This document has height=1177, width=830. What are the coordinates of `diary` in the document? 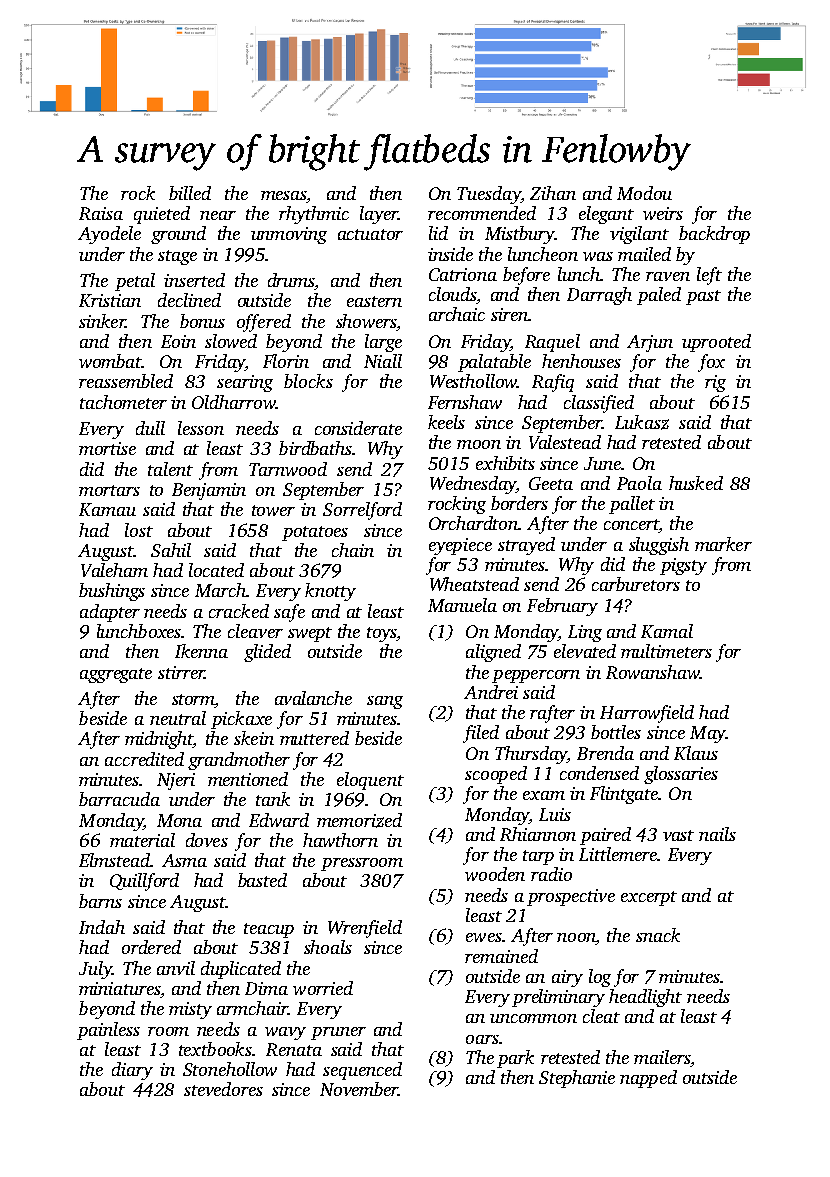 It's located at (132, 1071).
